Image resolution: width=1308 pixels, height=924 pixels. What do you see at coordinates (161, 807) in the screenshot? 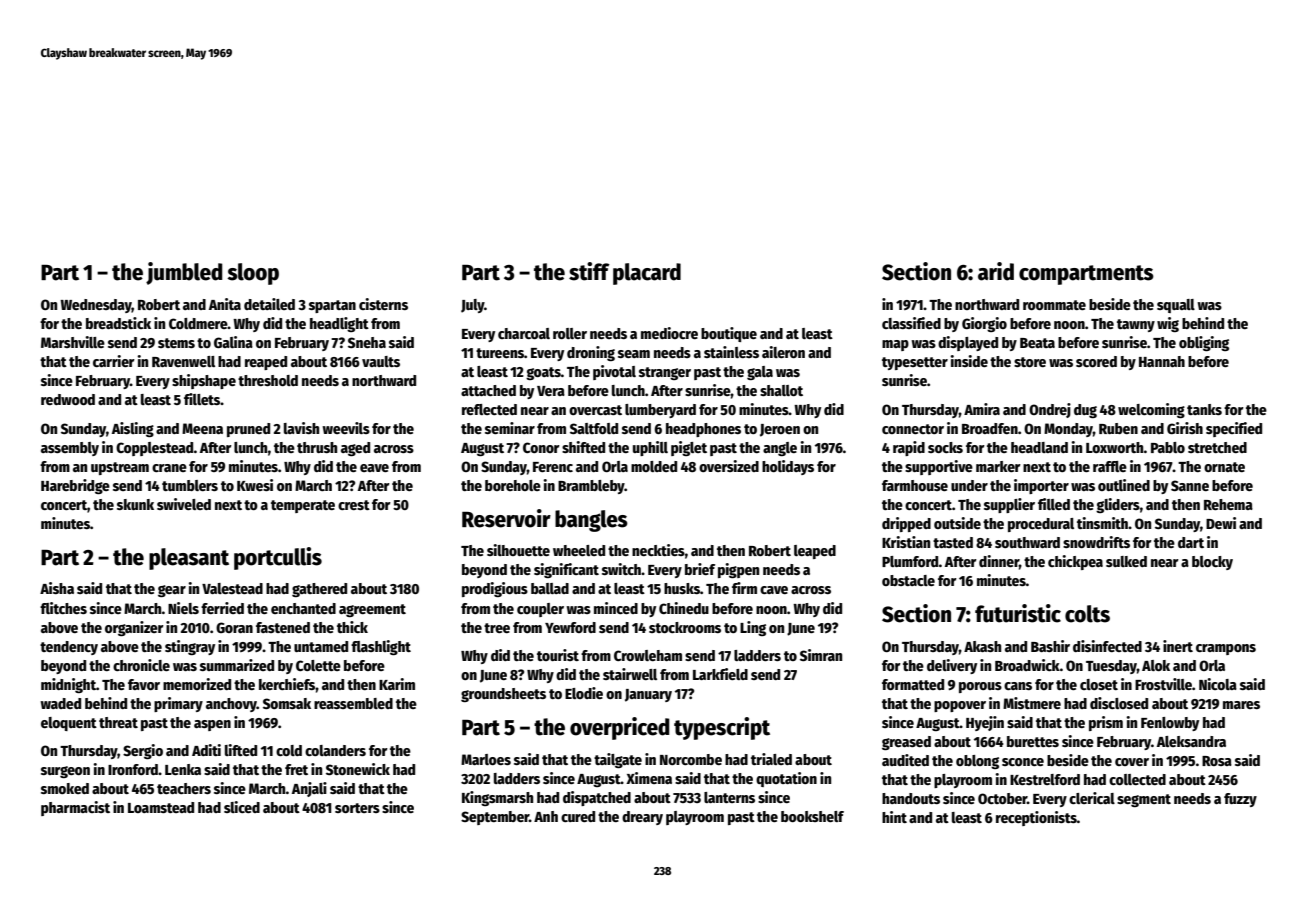
I see `Loamstead` at bounding box center [161, 807].
